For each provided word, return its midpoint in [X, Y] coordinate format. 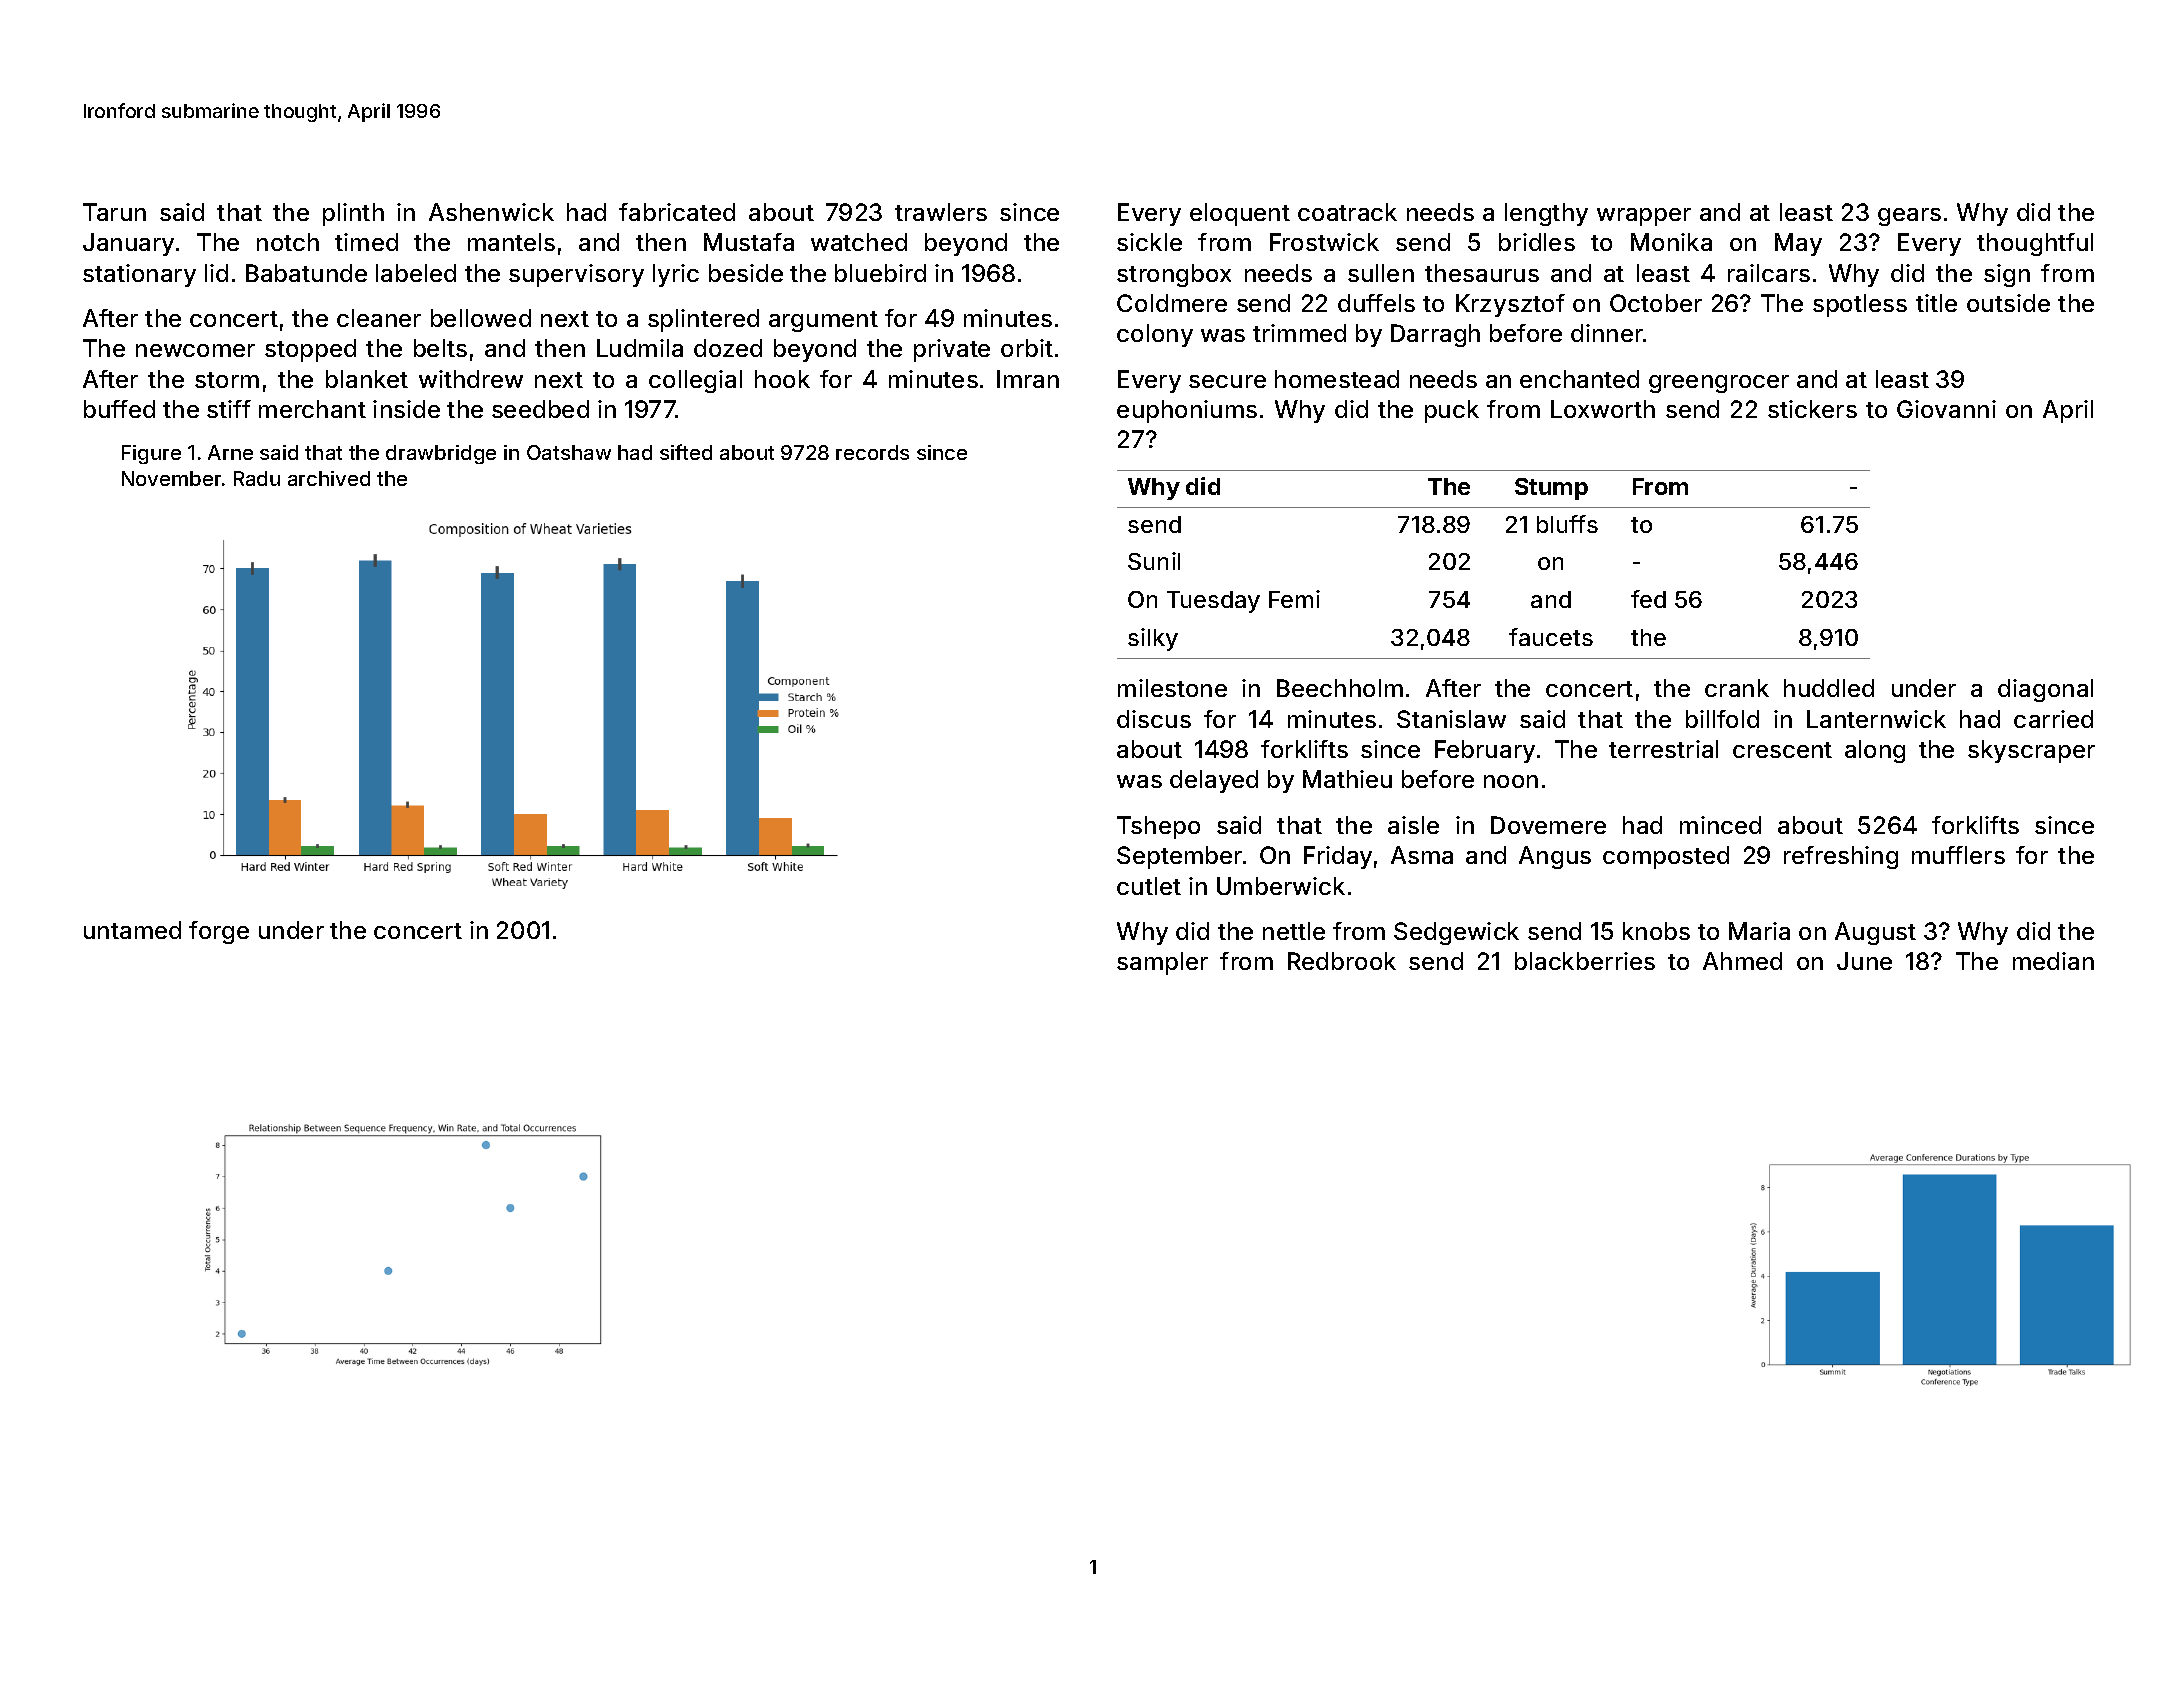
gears [1909, 217]
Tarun [114, 212]
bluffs [1567, 524]
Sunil [1154, 561]
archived [329, 478]
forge [219, 932]
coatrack [1347, 212]
